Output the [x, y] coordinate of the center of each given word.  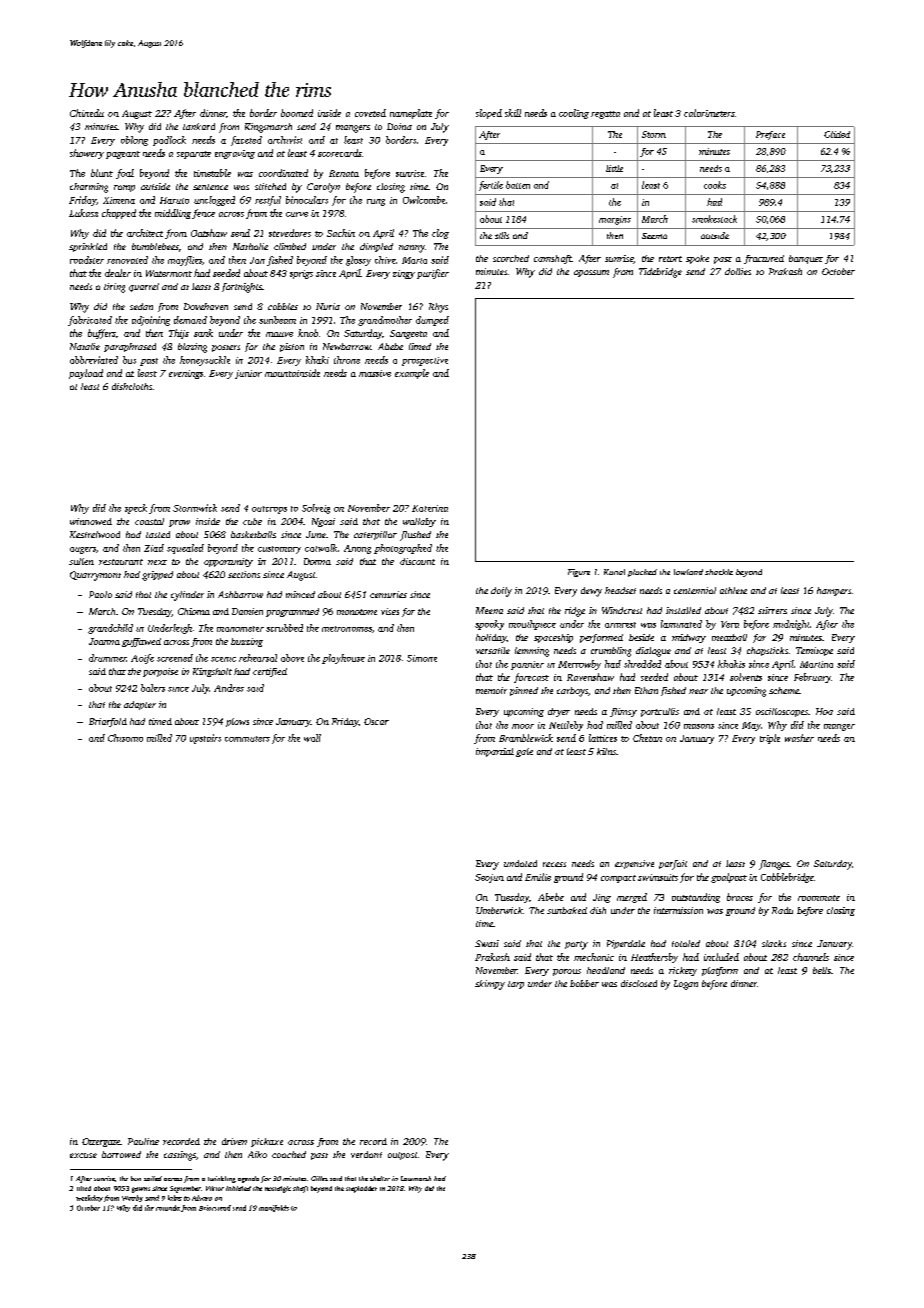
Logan [686, 985]
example [412, 374]
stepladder [361, 1189]
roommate [819, 898]
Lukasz [83, 213]
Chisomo [125, 738]
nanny [412, 249]
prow [179, 523]
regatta [605, 115]
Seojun [489, 878]
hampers [834, 591]
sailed [153, 1178]
